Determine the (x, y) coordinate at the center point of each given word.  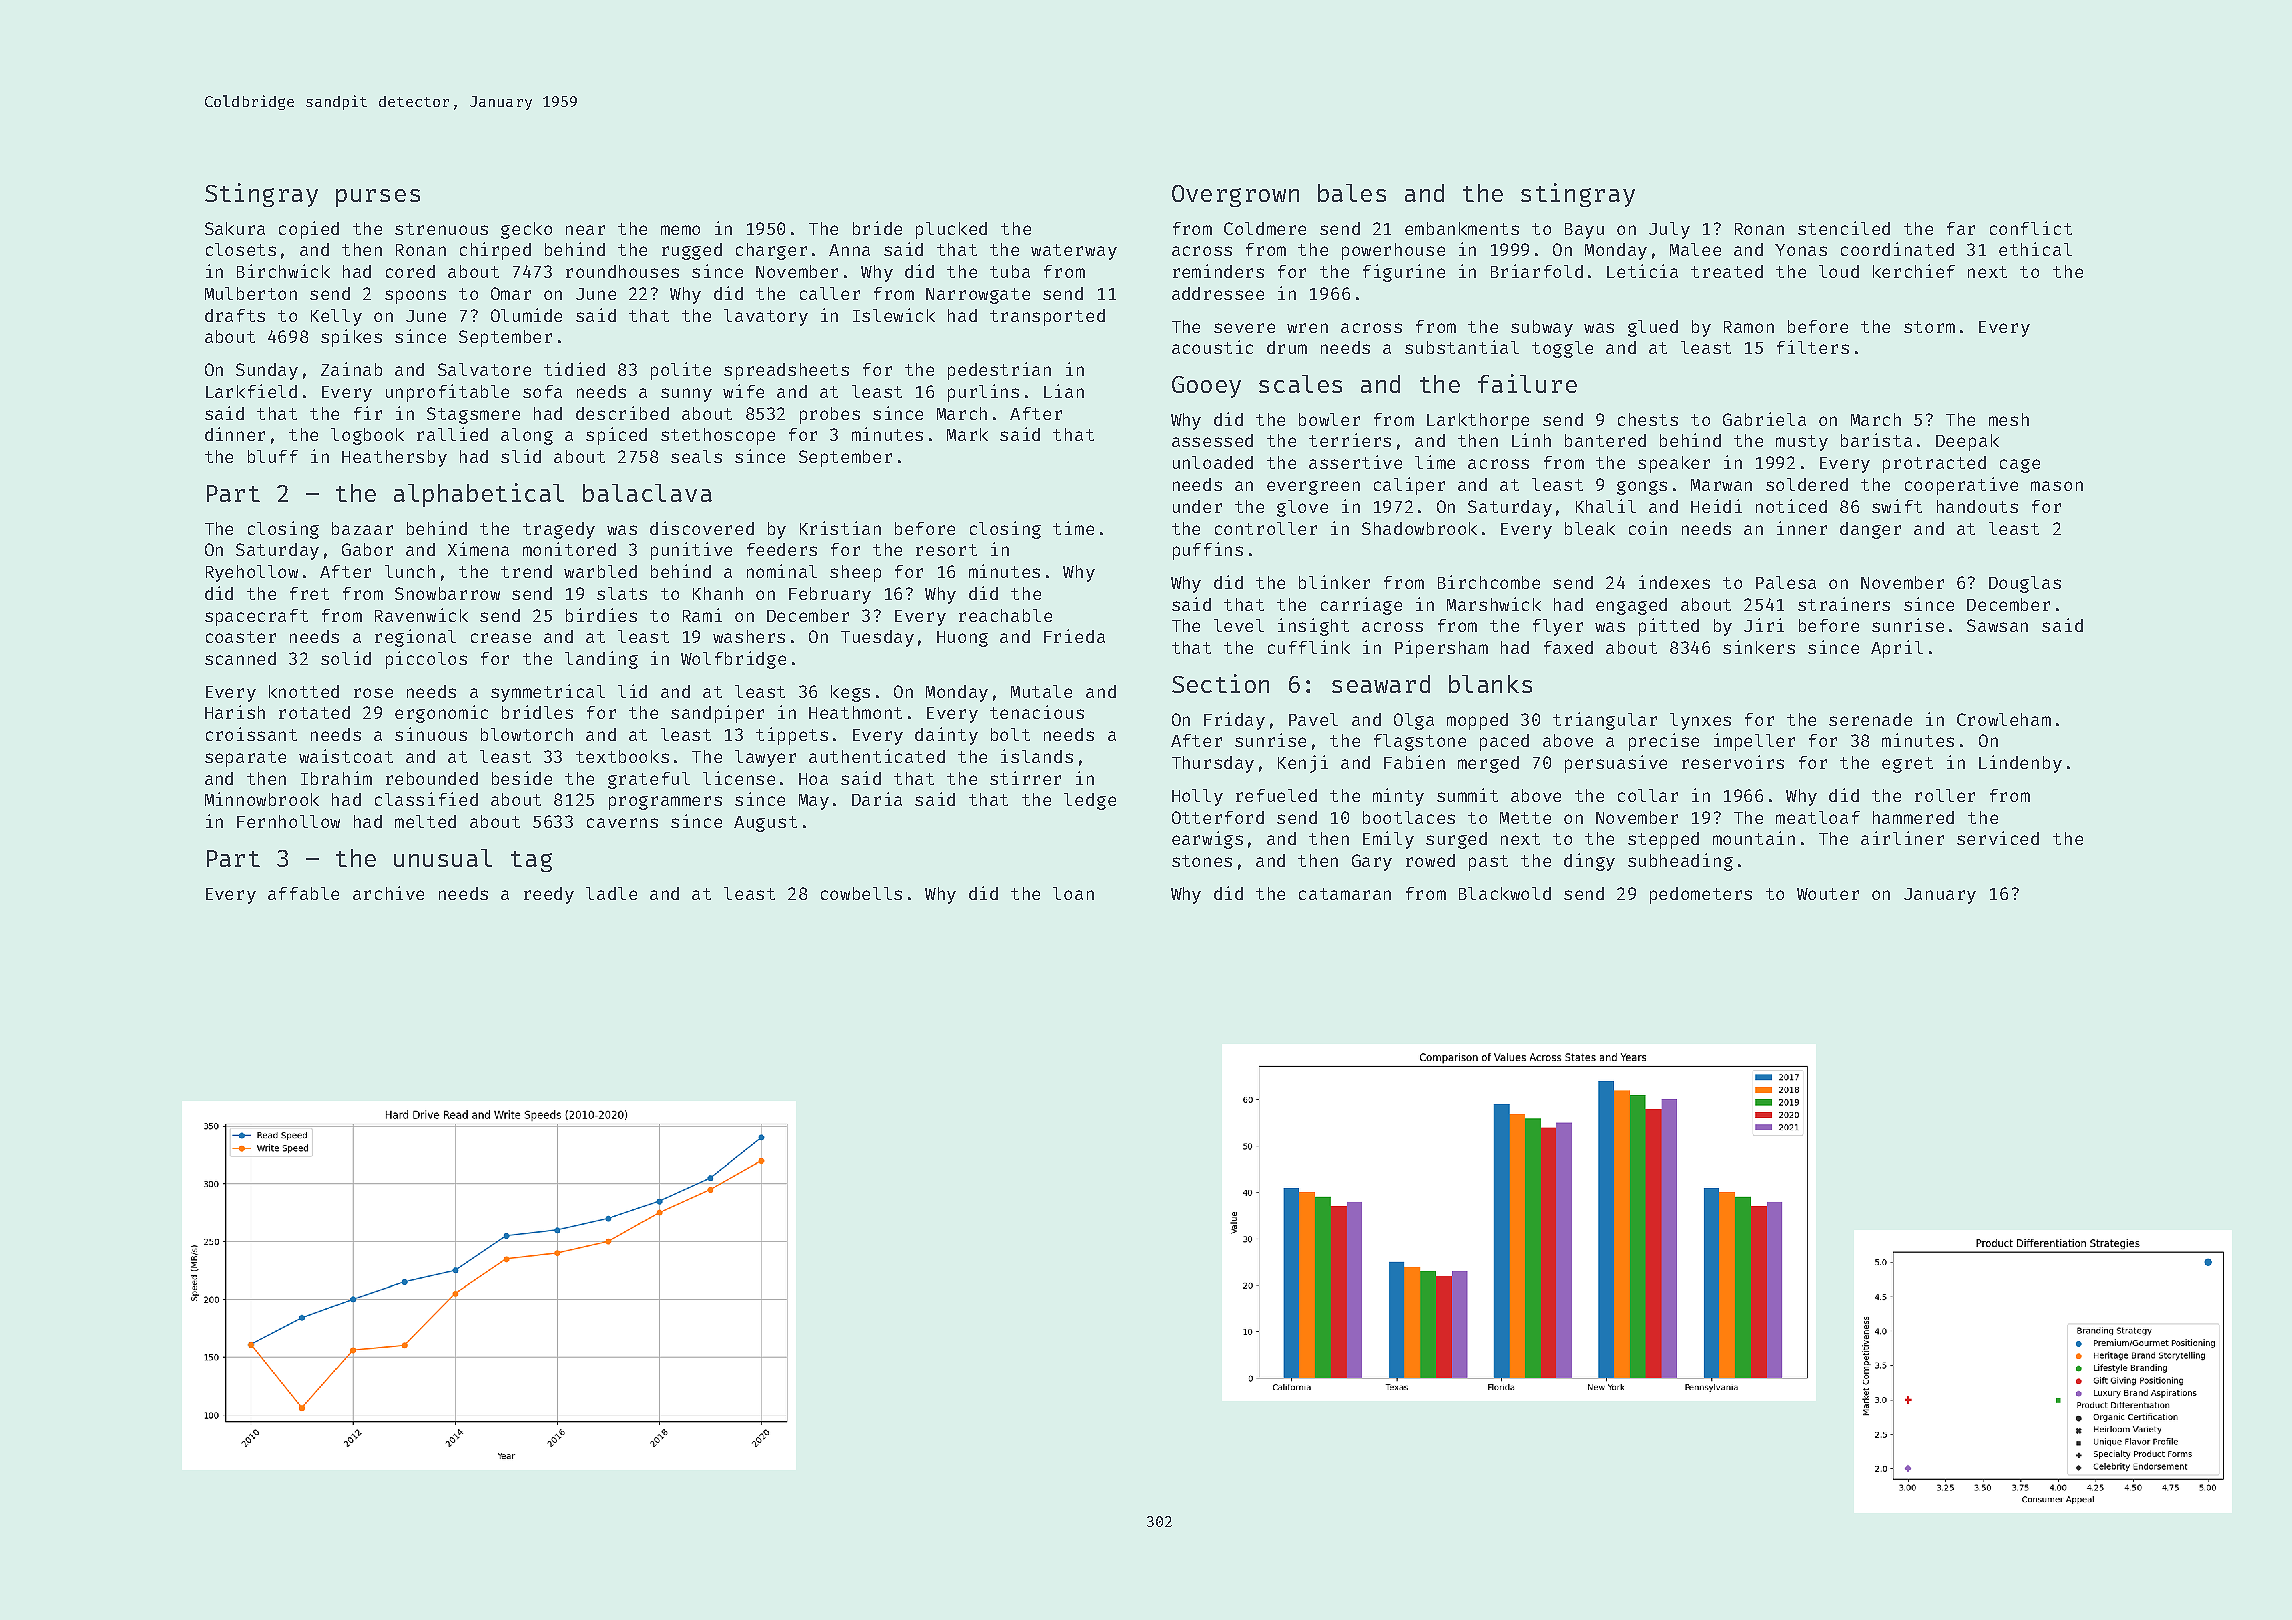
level (1239, 625)
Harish (235, 712)
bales (1352, 193)
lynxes (1700, 721)
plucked (951, 230)
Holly (1197, 797)
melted (425, 821)
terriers (1350, 440)
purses (378, 198)
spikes (351, 338)
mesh (2009, 419)
